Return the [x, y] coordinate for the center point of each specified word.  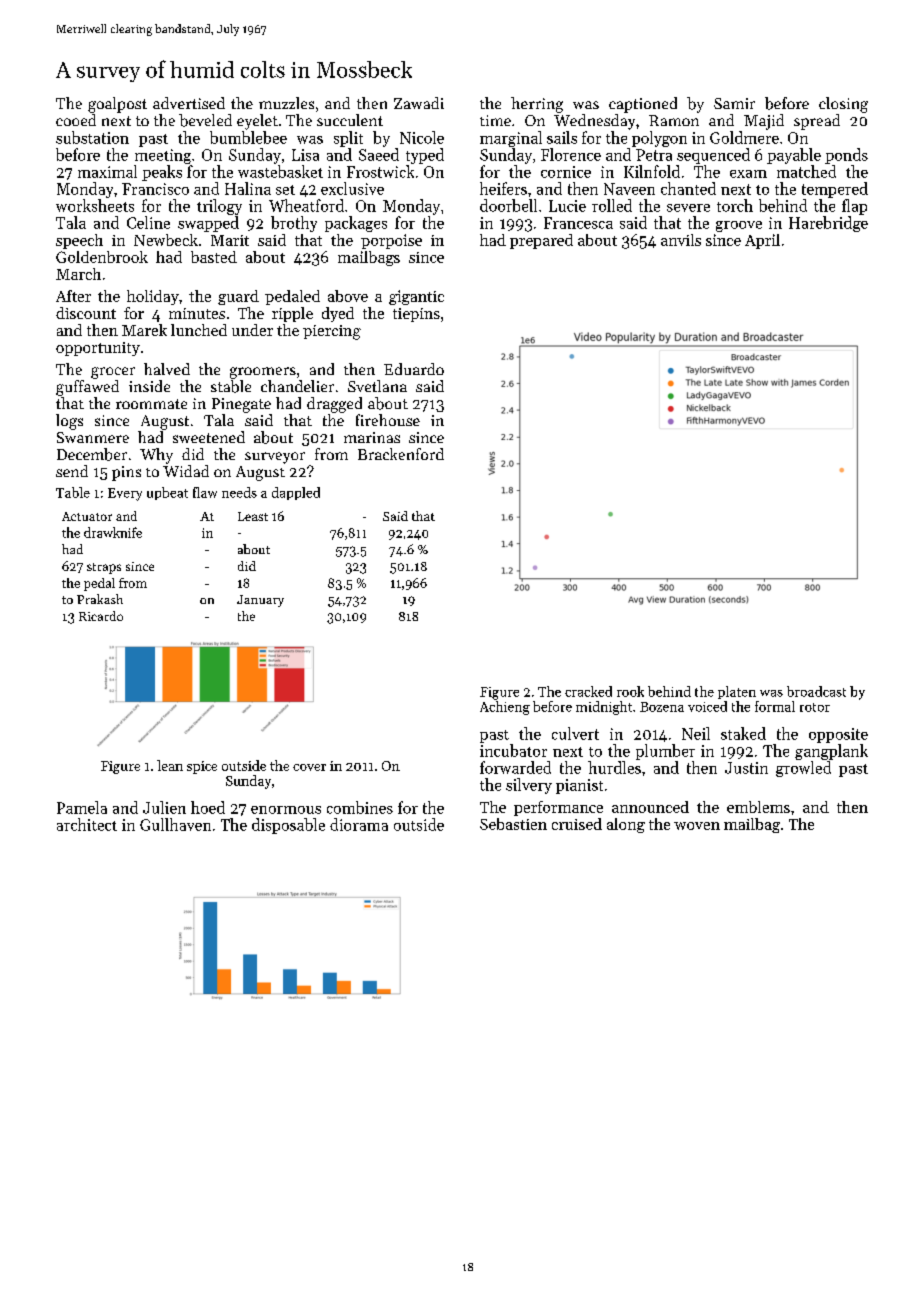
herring [537, 105]
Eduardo [414, 369]
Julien [164, 807]
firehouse [388, 420]
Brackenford [401, 454]
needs [239, 492]
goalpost [117, 105]
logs [69, 422]
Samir [734, 103]
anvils [681, 240]
